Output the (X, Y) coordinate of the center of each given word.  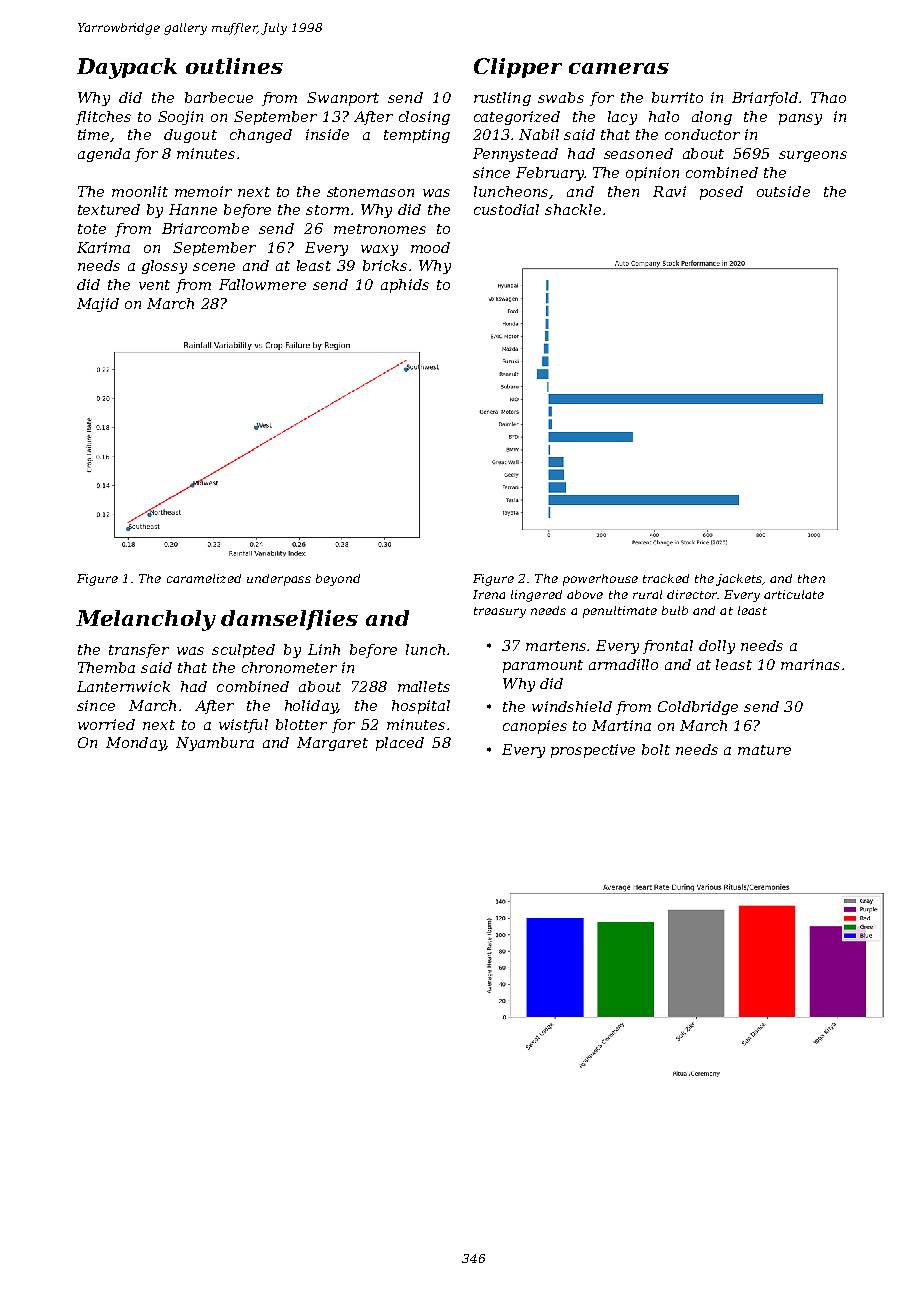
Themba (106, 667)
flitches (103, 118)
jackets (739, 580)
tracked (666, 578)
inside (327, 134)
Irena (489, 594)
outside (783, 191)
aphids (405, 286)
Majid (98, 305)
